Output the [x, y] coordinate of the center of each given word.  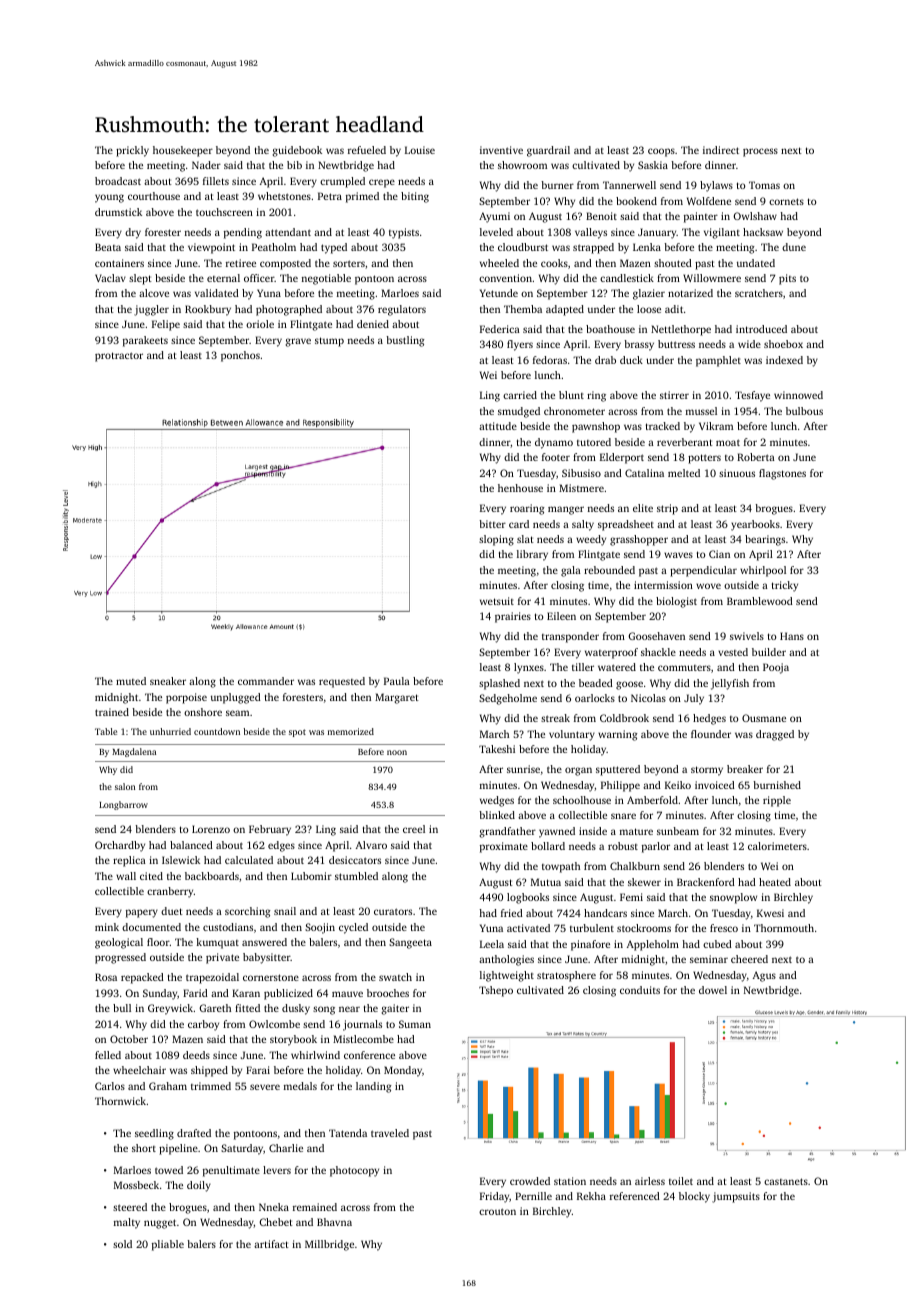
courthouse [154, 196]
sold [122, 1244]
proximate [504, 847]
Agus [764, 976]
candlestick [627, 278]
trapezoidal [212, 978]
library [532, 555]
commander [266, 681]
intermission [663, 585]
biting [415, 197]
